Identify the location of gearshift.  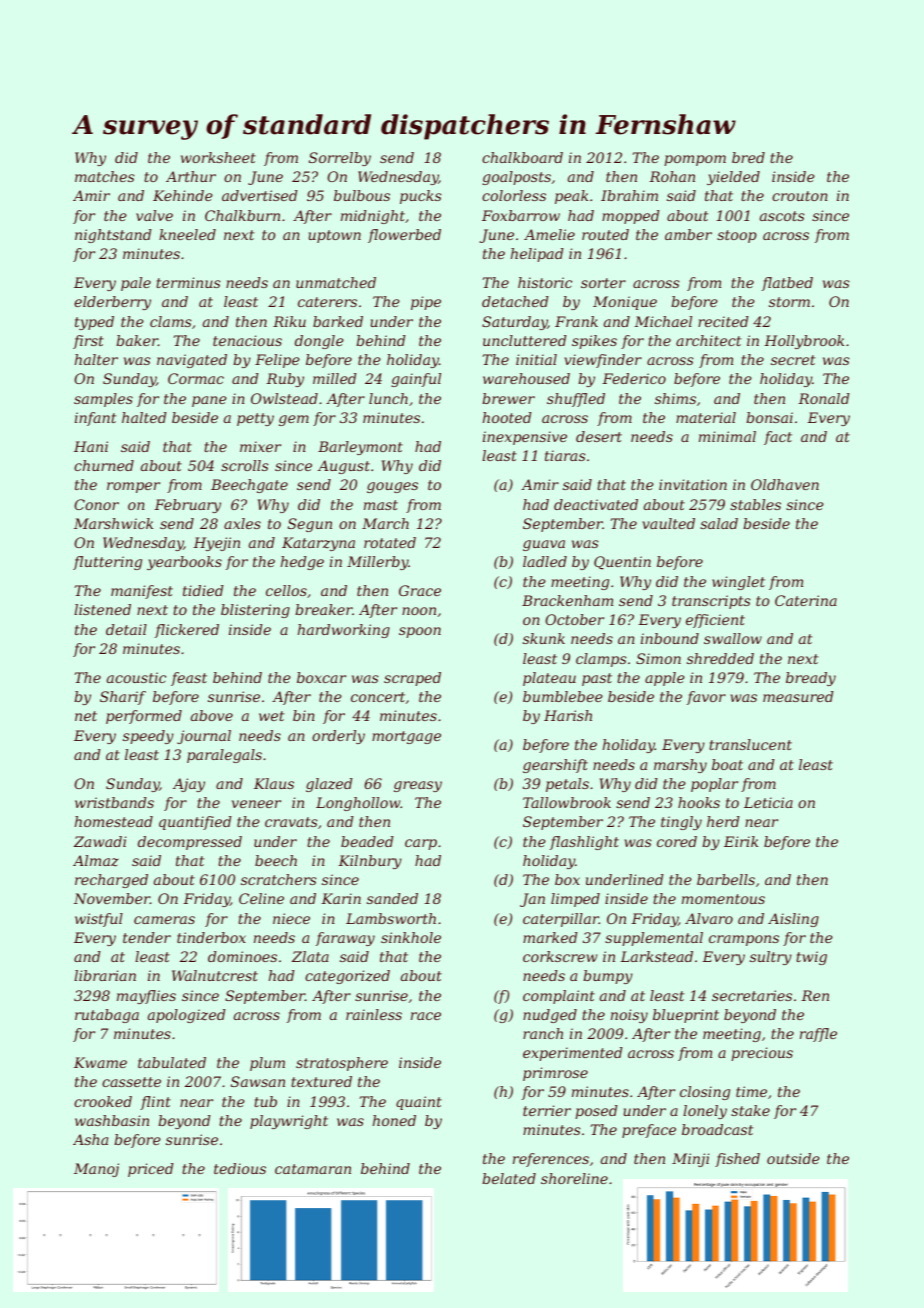
(555, 766).
